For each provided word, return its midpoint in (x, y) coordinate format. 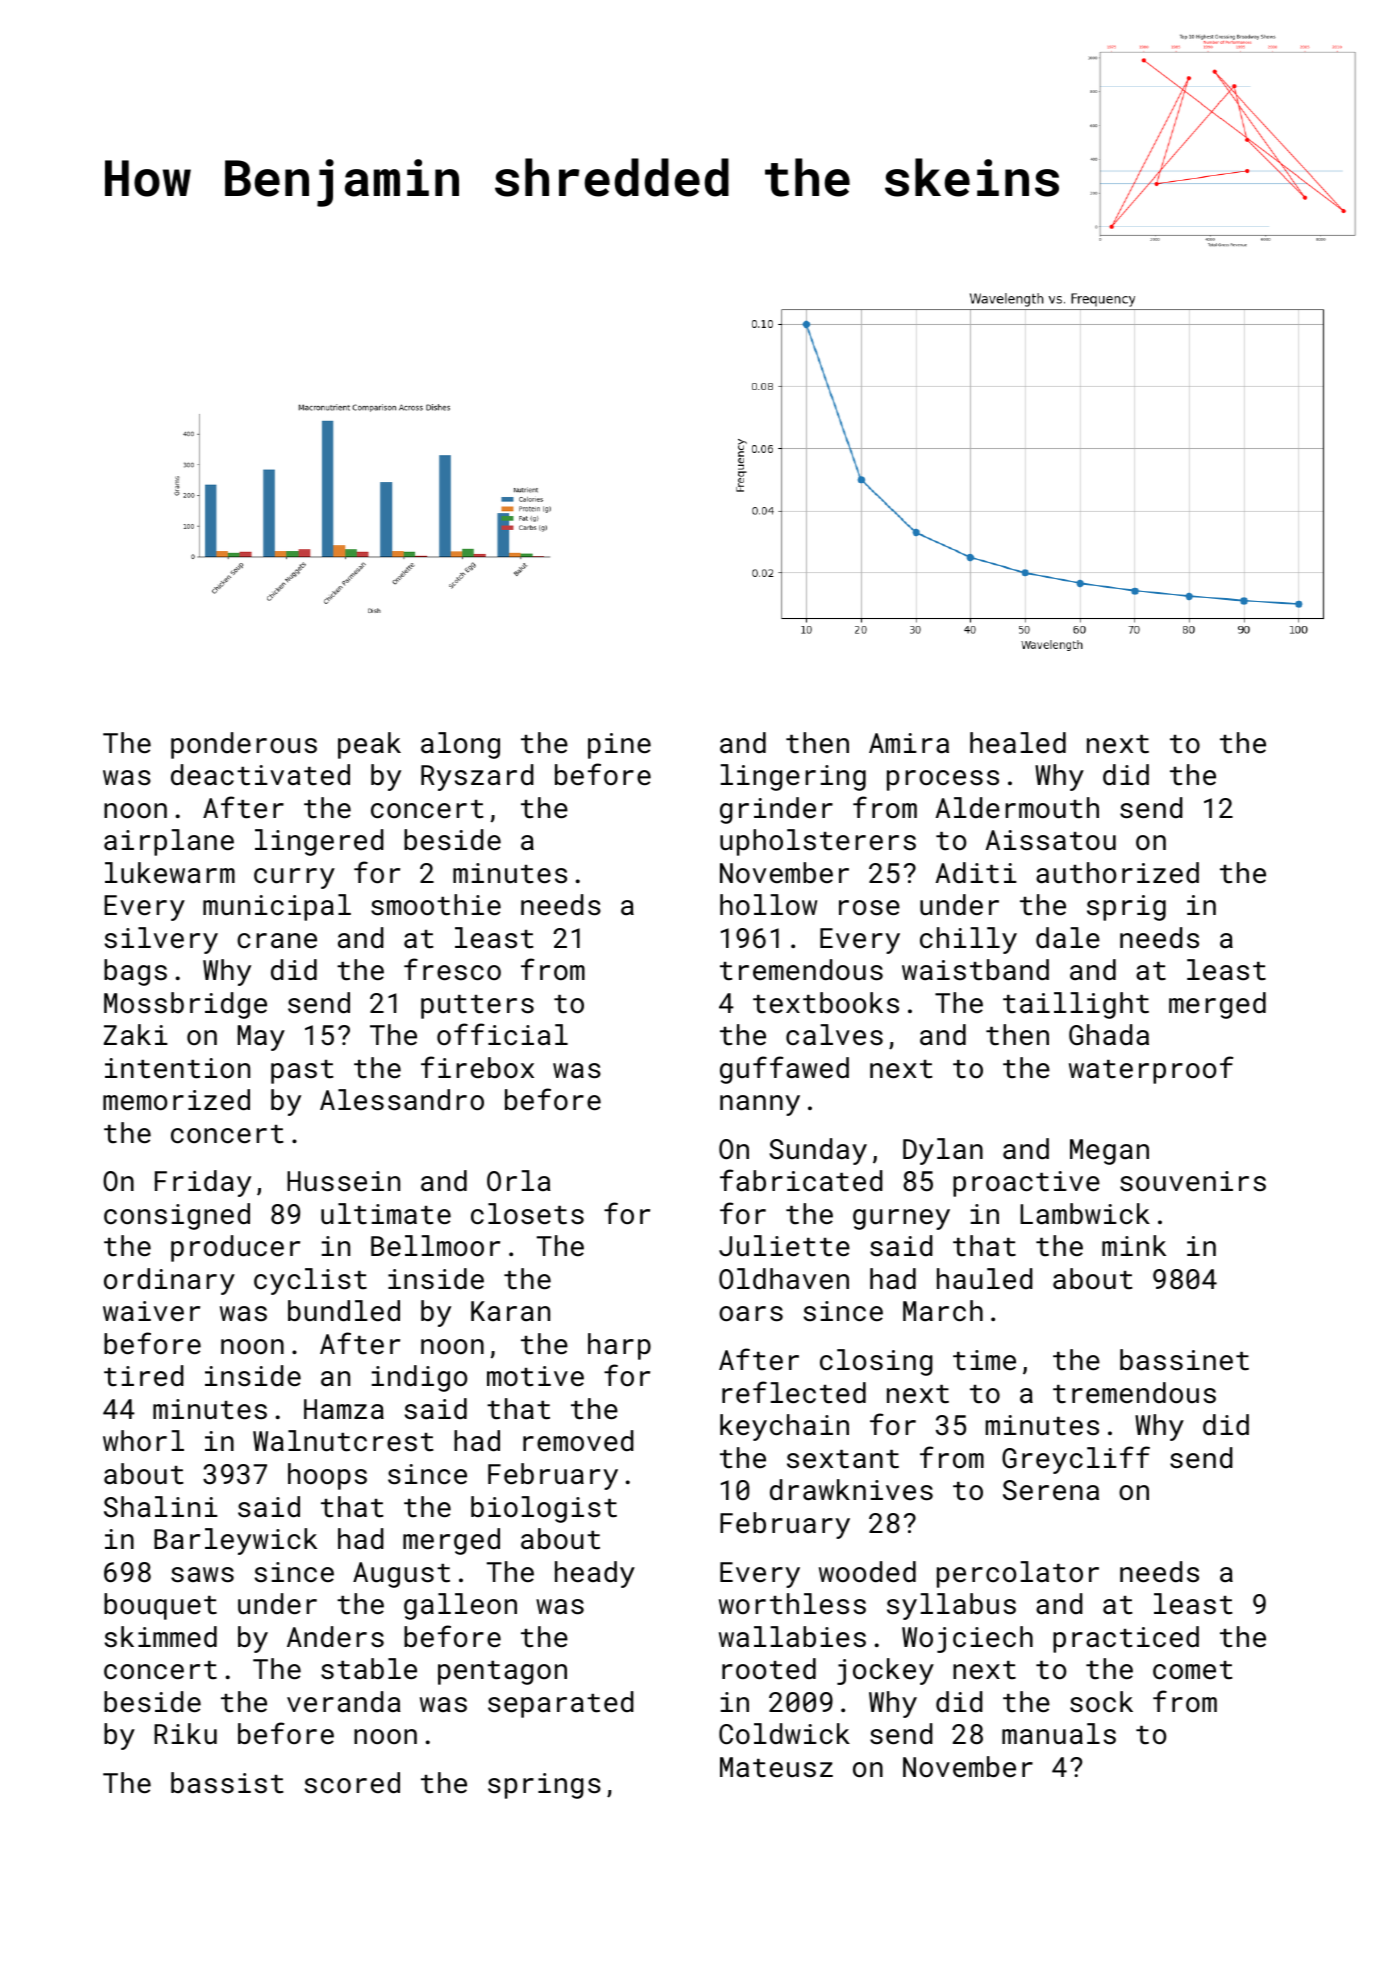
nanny (760, 1105)
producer (235, 1248)
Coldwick (784, 1734)
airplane (169, 842)
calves (834, 1035)
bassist (227, 1783)
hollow (768, 904)
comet (1193, 1670)
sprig (1126, 908)
